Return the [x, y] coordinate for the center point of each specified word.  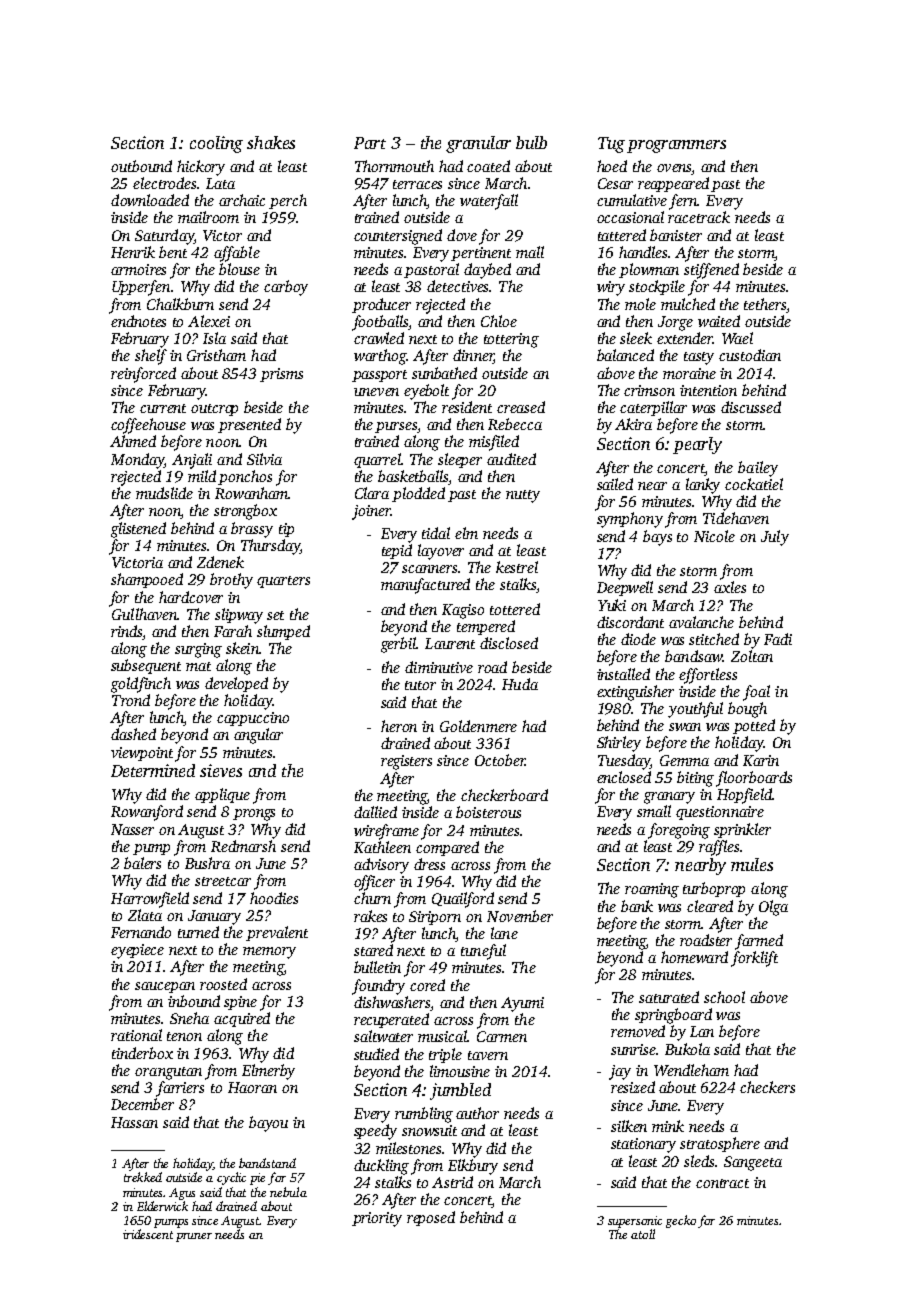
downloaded [150, 200]
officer [374, 883]
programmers [676, 146]
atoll [643, 1234]
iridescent [148, 1234]
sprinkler [742, 830]
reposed [431, 1218]
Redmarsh [243, 846]
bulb [531, 142]
